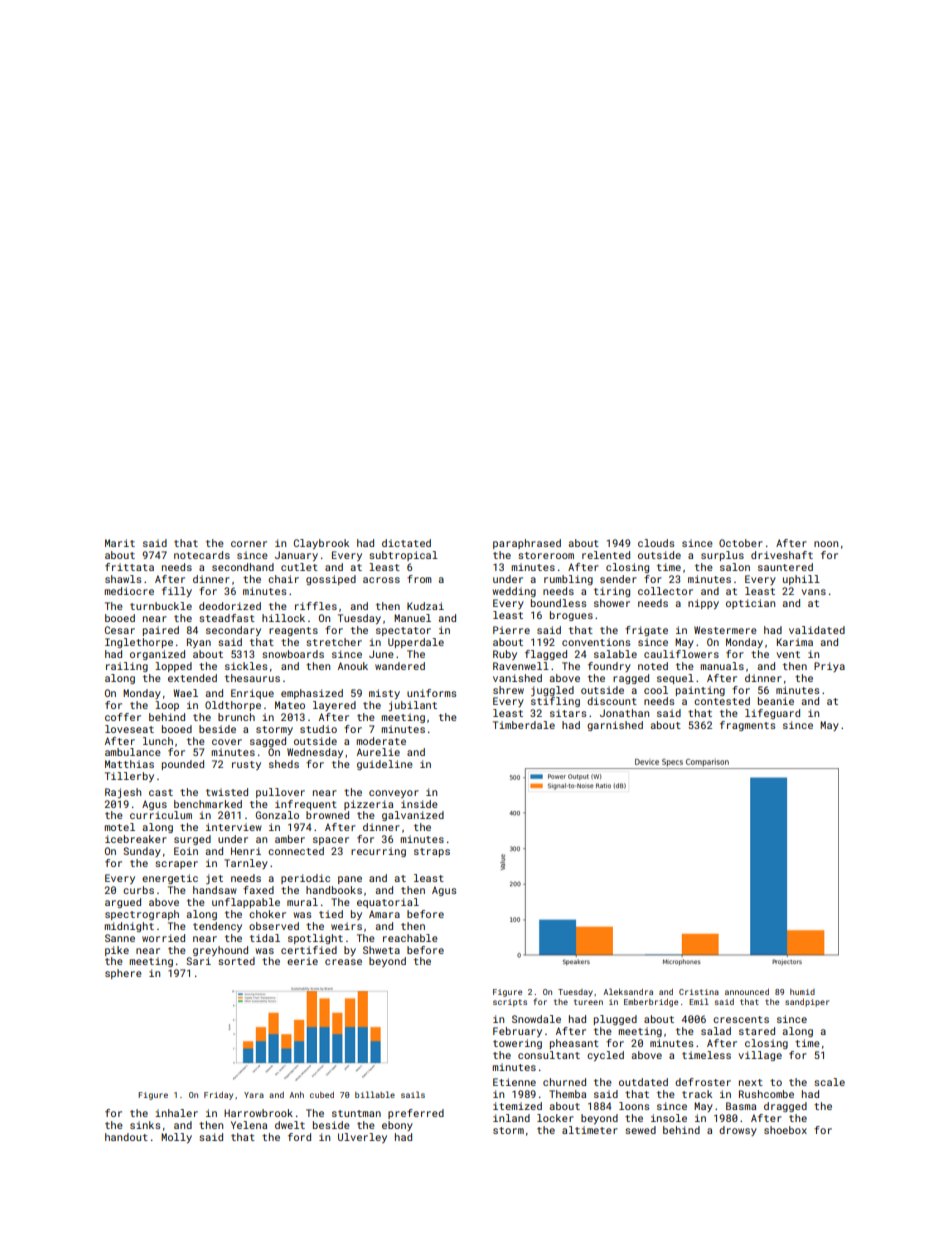  What do you see at coordinates (432, 852) in the screenshot?
I see `straps` at bounding box center [432, 852].
